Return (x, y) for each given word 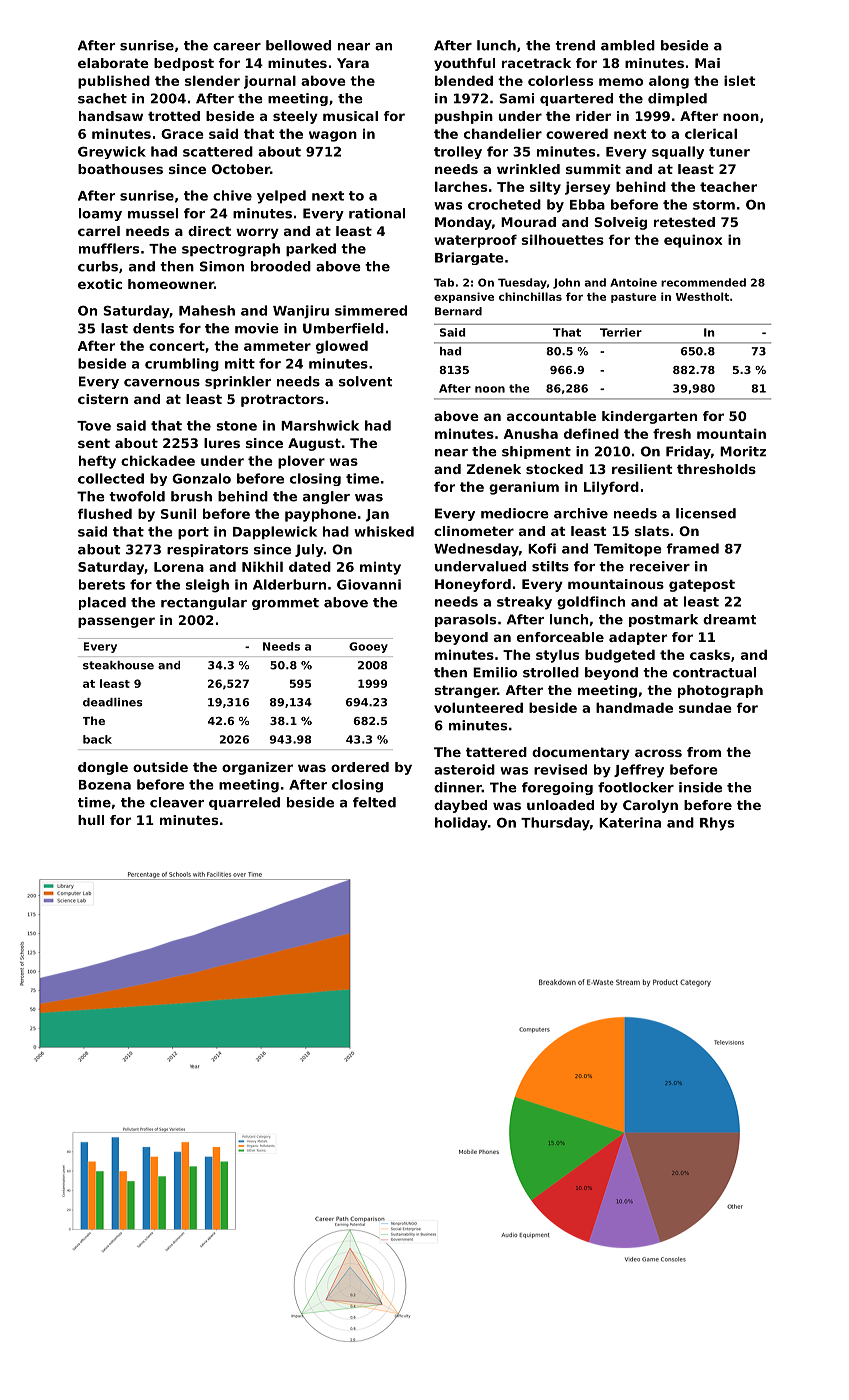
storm (714, 205)
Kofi (542, 548)
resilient (642, 469)
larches (461, 186)
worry (257, 233)
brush (191, 496)
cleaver (177, 802)
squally (678, 152)
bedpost (184, 64)
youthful (464, 64)
